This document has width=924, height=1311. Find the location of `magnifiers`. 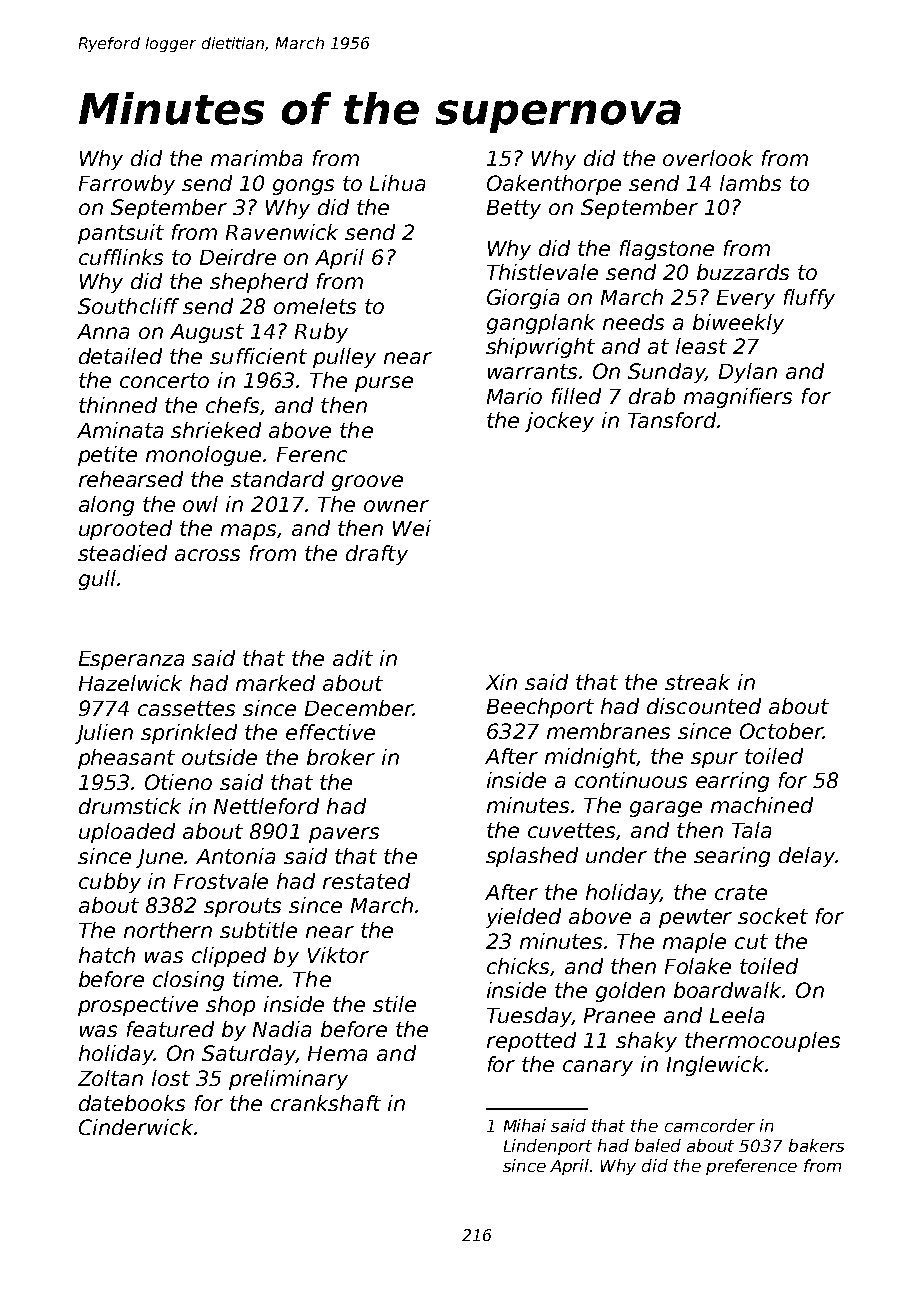

magnifiers is located at coordinates (738, 398).
